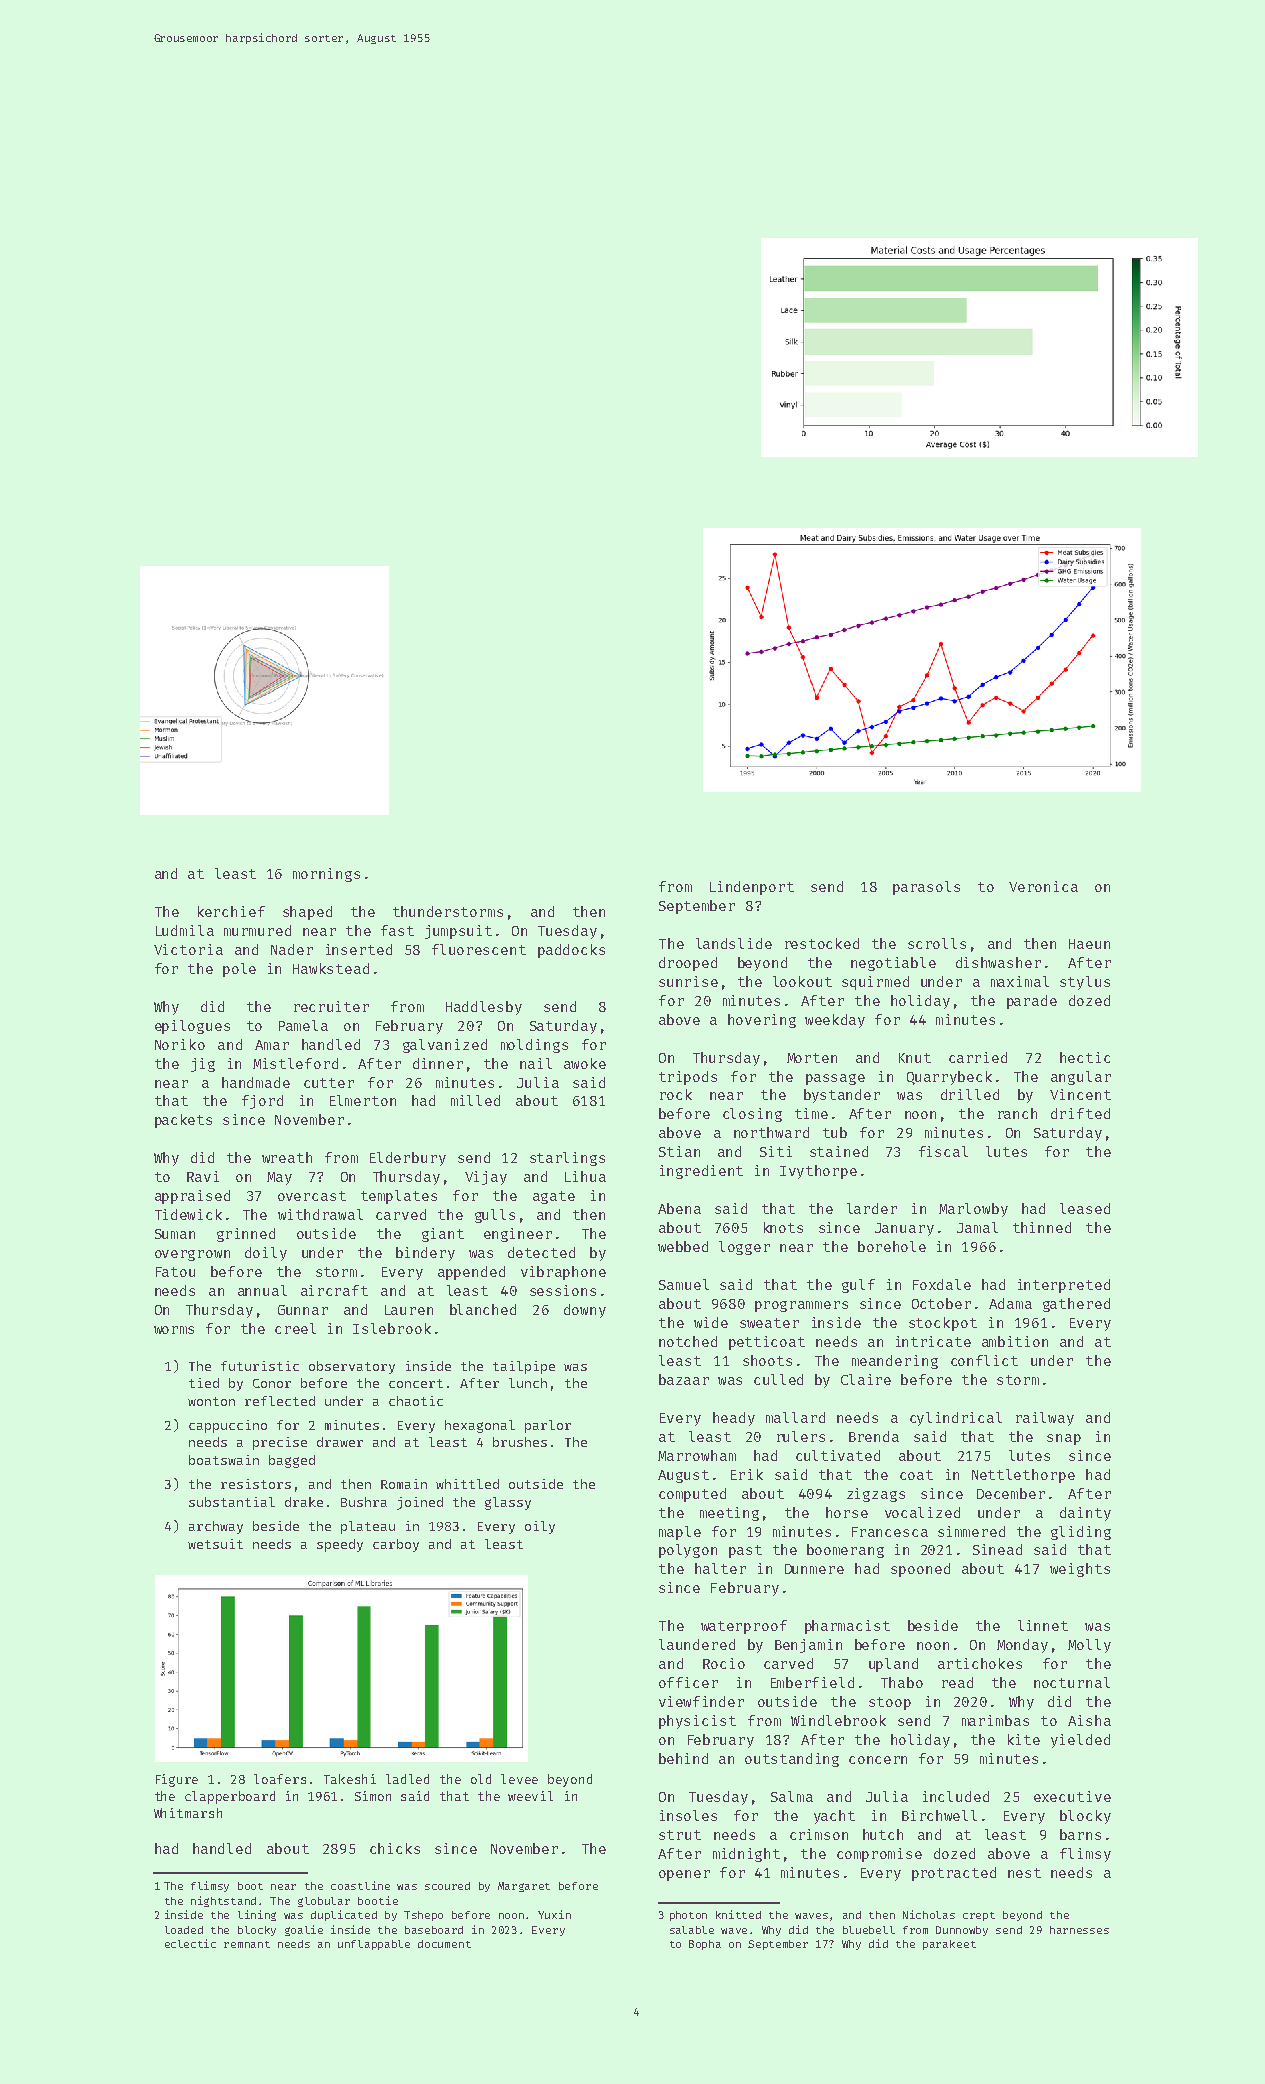 Image resolution: width=1265 pixels, height=2084 pixels. I want to click on Lindenport, so click(752, 888).
